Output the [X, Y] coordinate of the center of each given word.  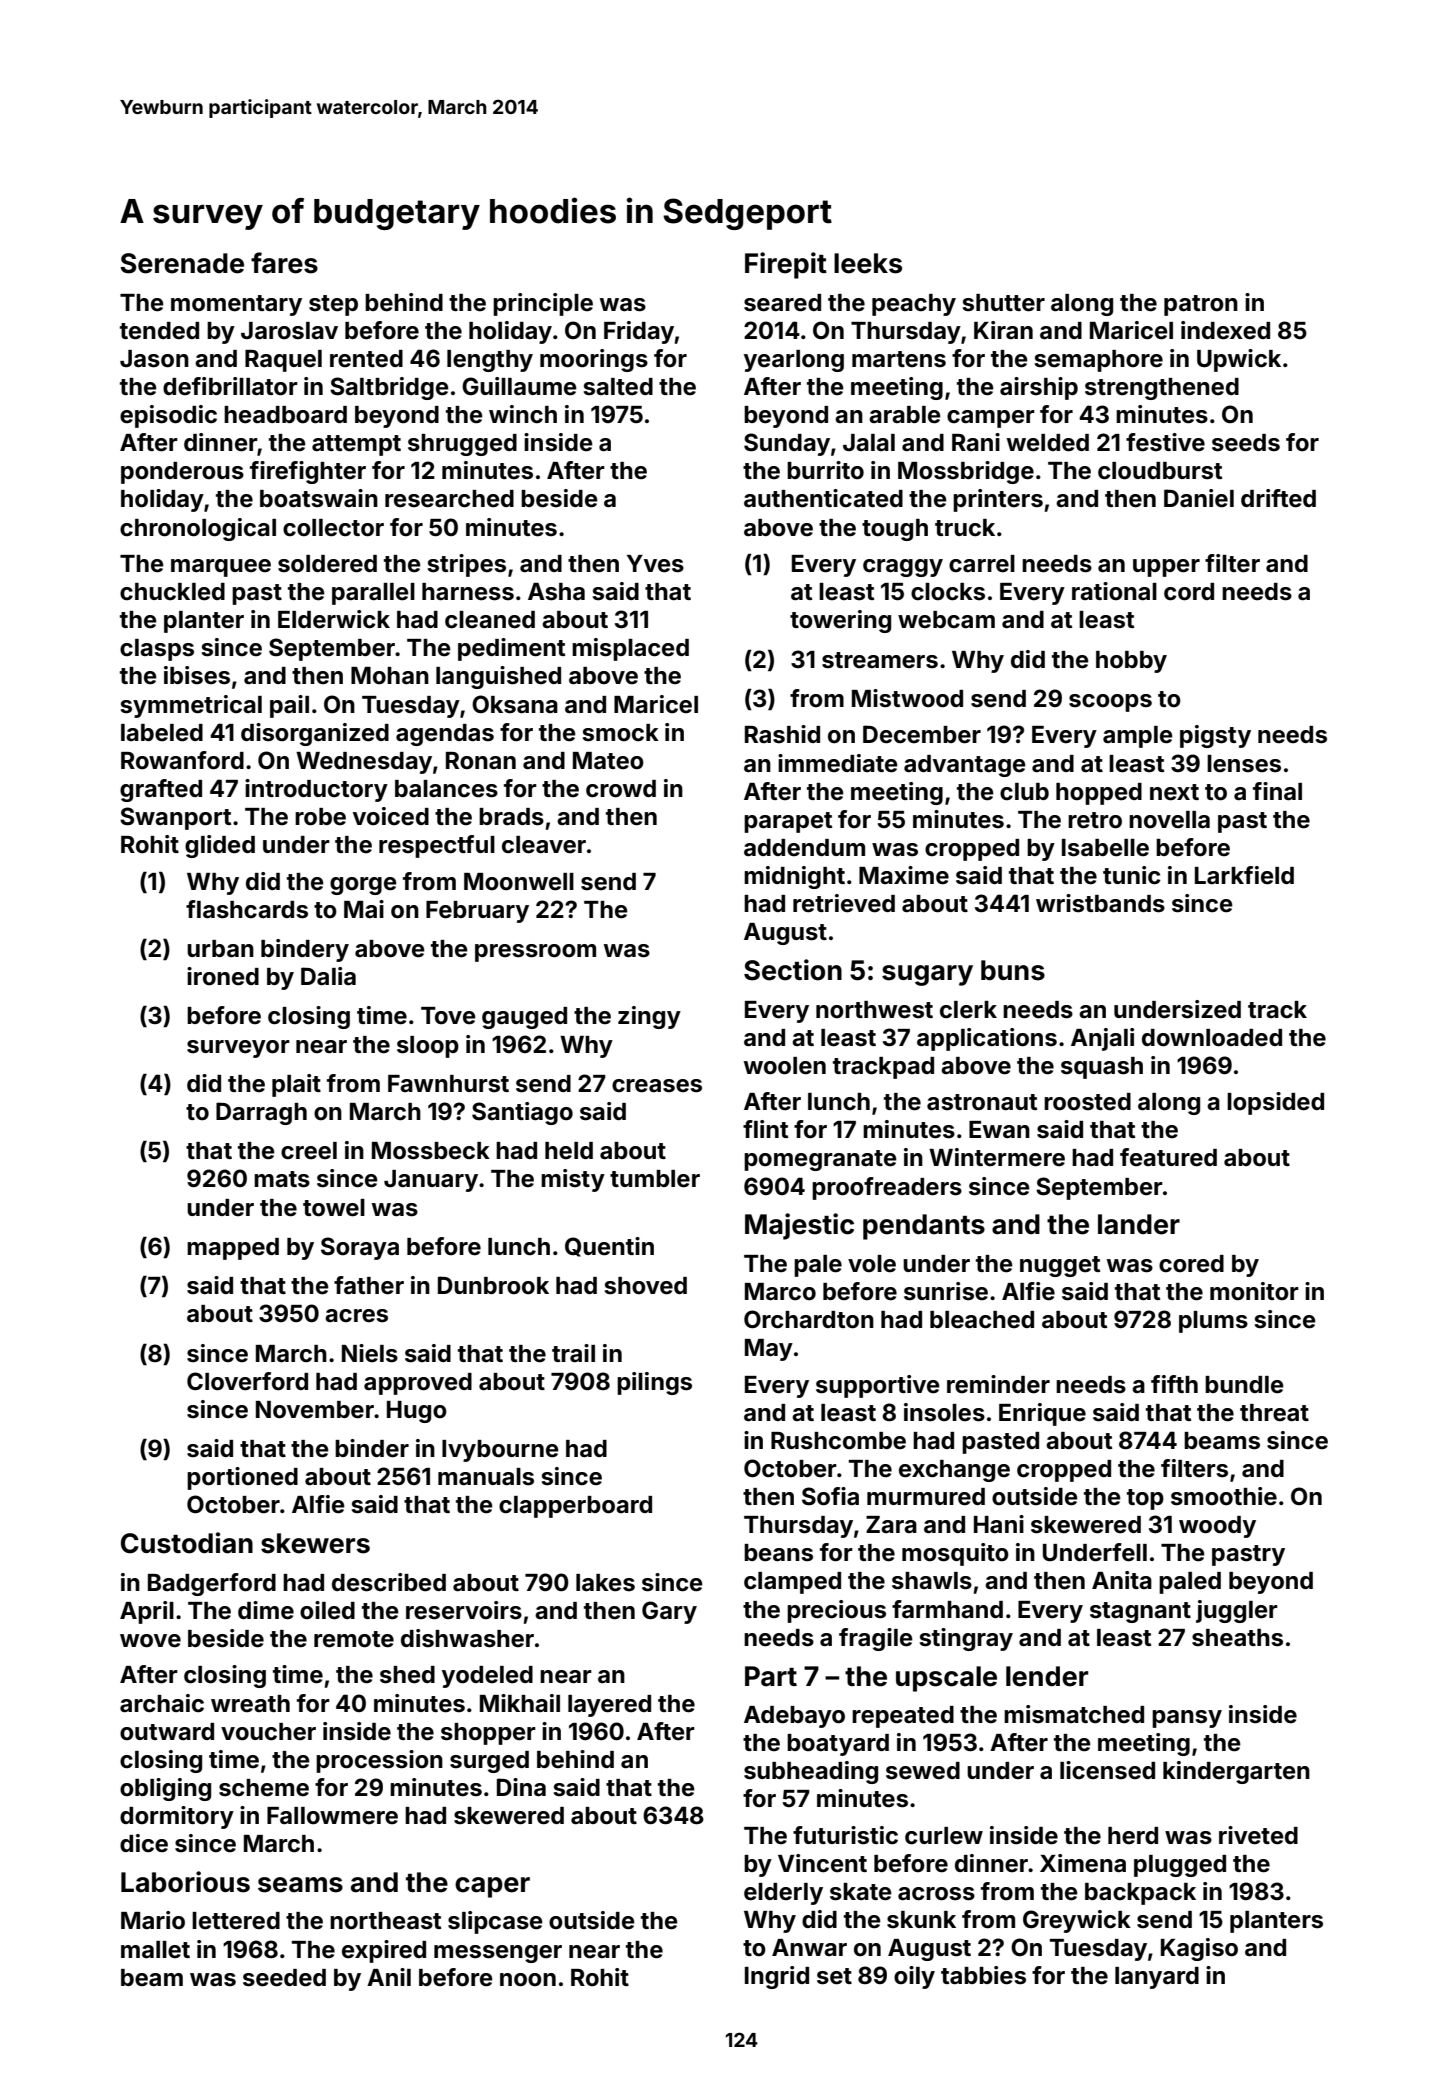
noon [528, 1980]
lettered [236, 1921]
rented [366, 359]
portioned [242, 1478]
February [477, 912]
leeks [868, 263]
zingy [649, 1017]
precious [836, 1611]
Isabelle [1105, 848]
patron [1201, 305]
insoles [944, 1412]
